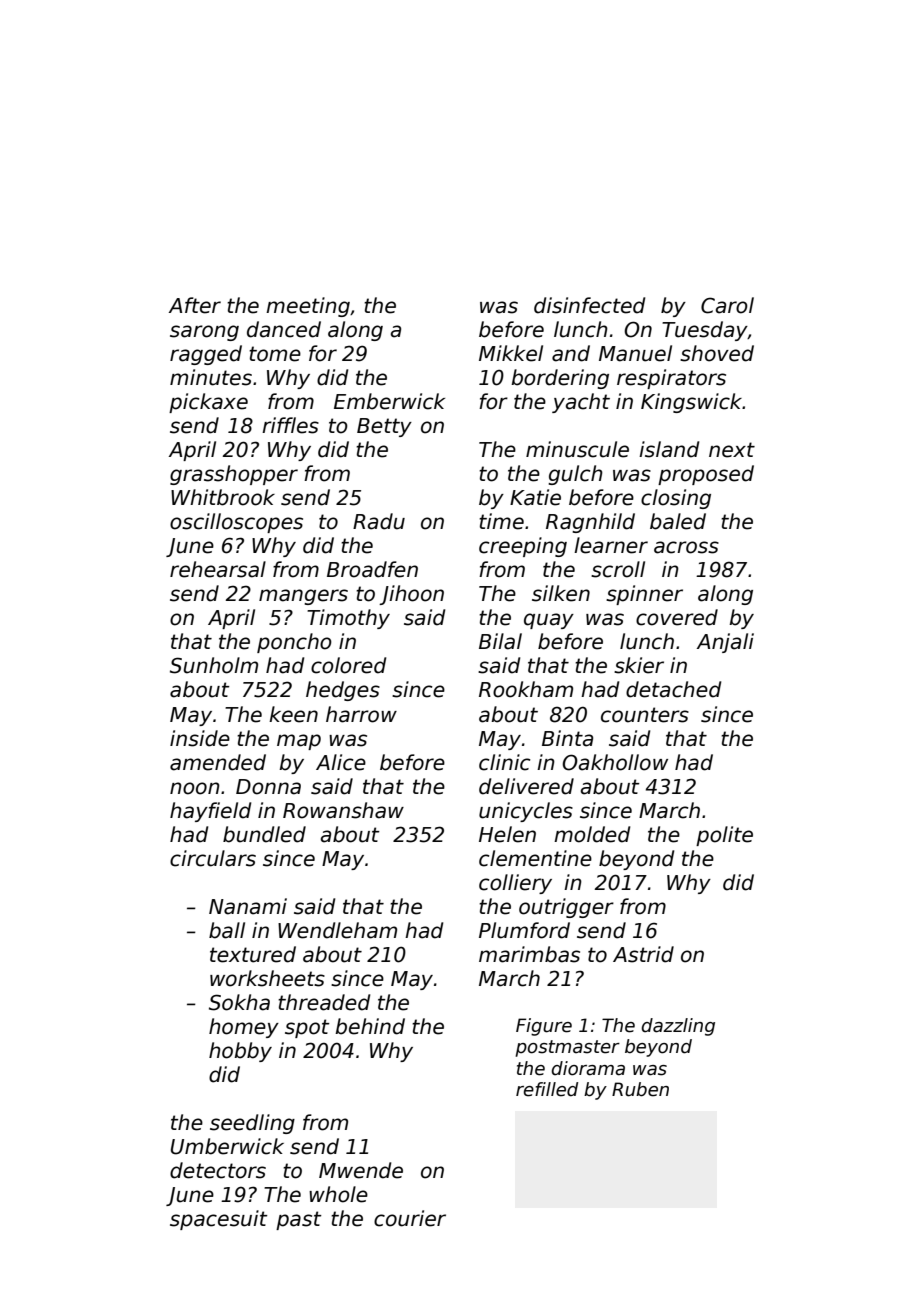 The image size is (924, 1311). What do you see at coordinates (389, 401) in the image?
I see `Emberwick` at bounding box center [389, 401].
